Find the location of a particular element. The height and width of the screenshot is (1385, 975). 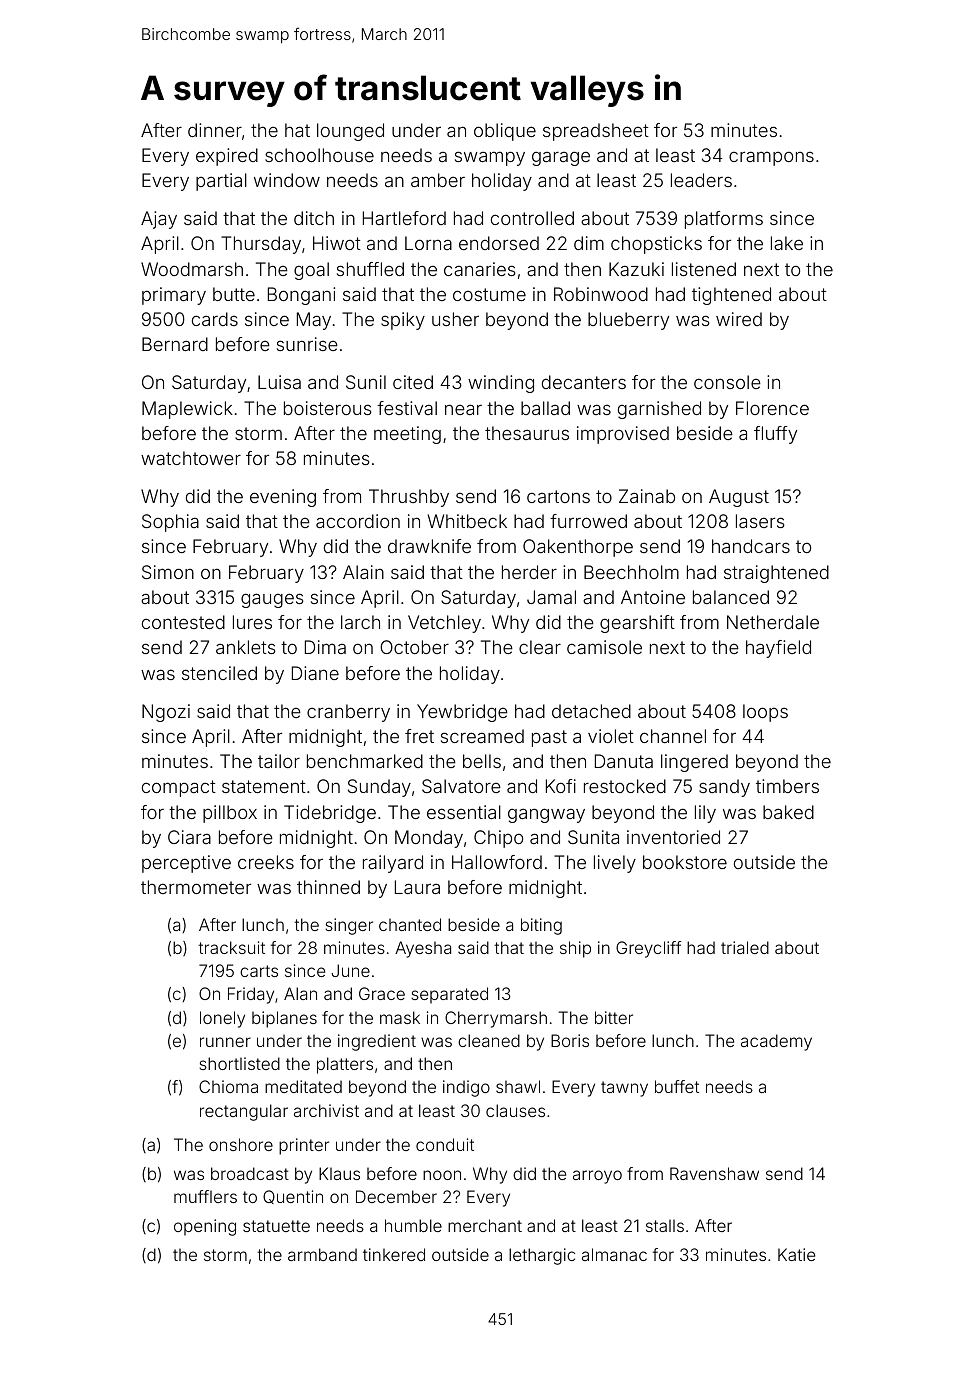

cleaned is located at coordinates (489, 1040).
